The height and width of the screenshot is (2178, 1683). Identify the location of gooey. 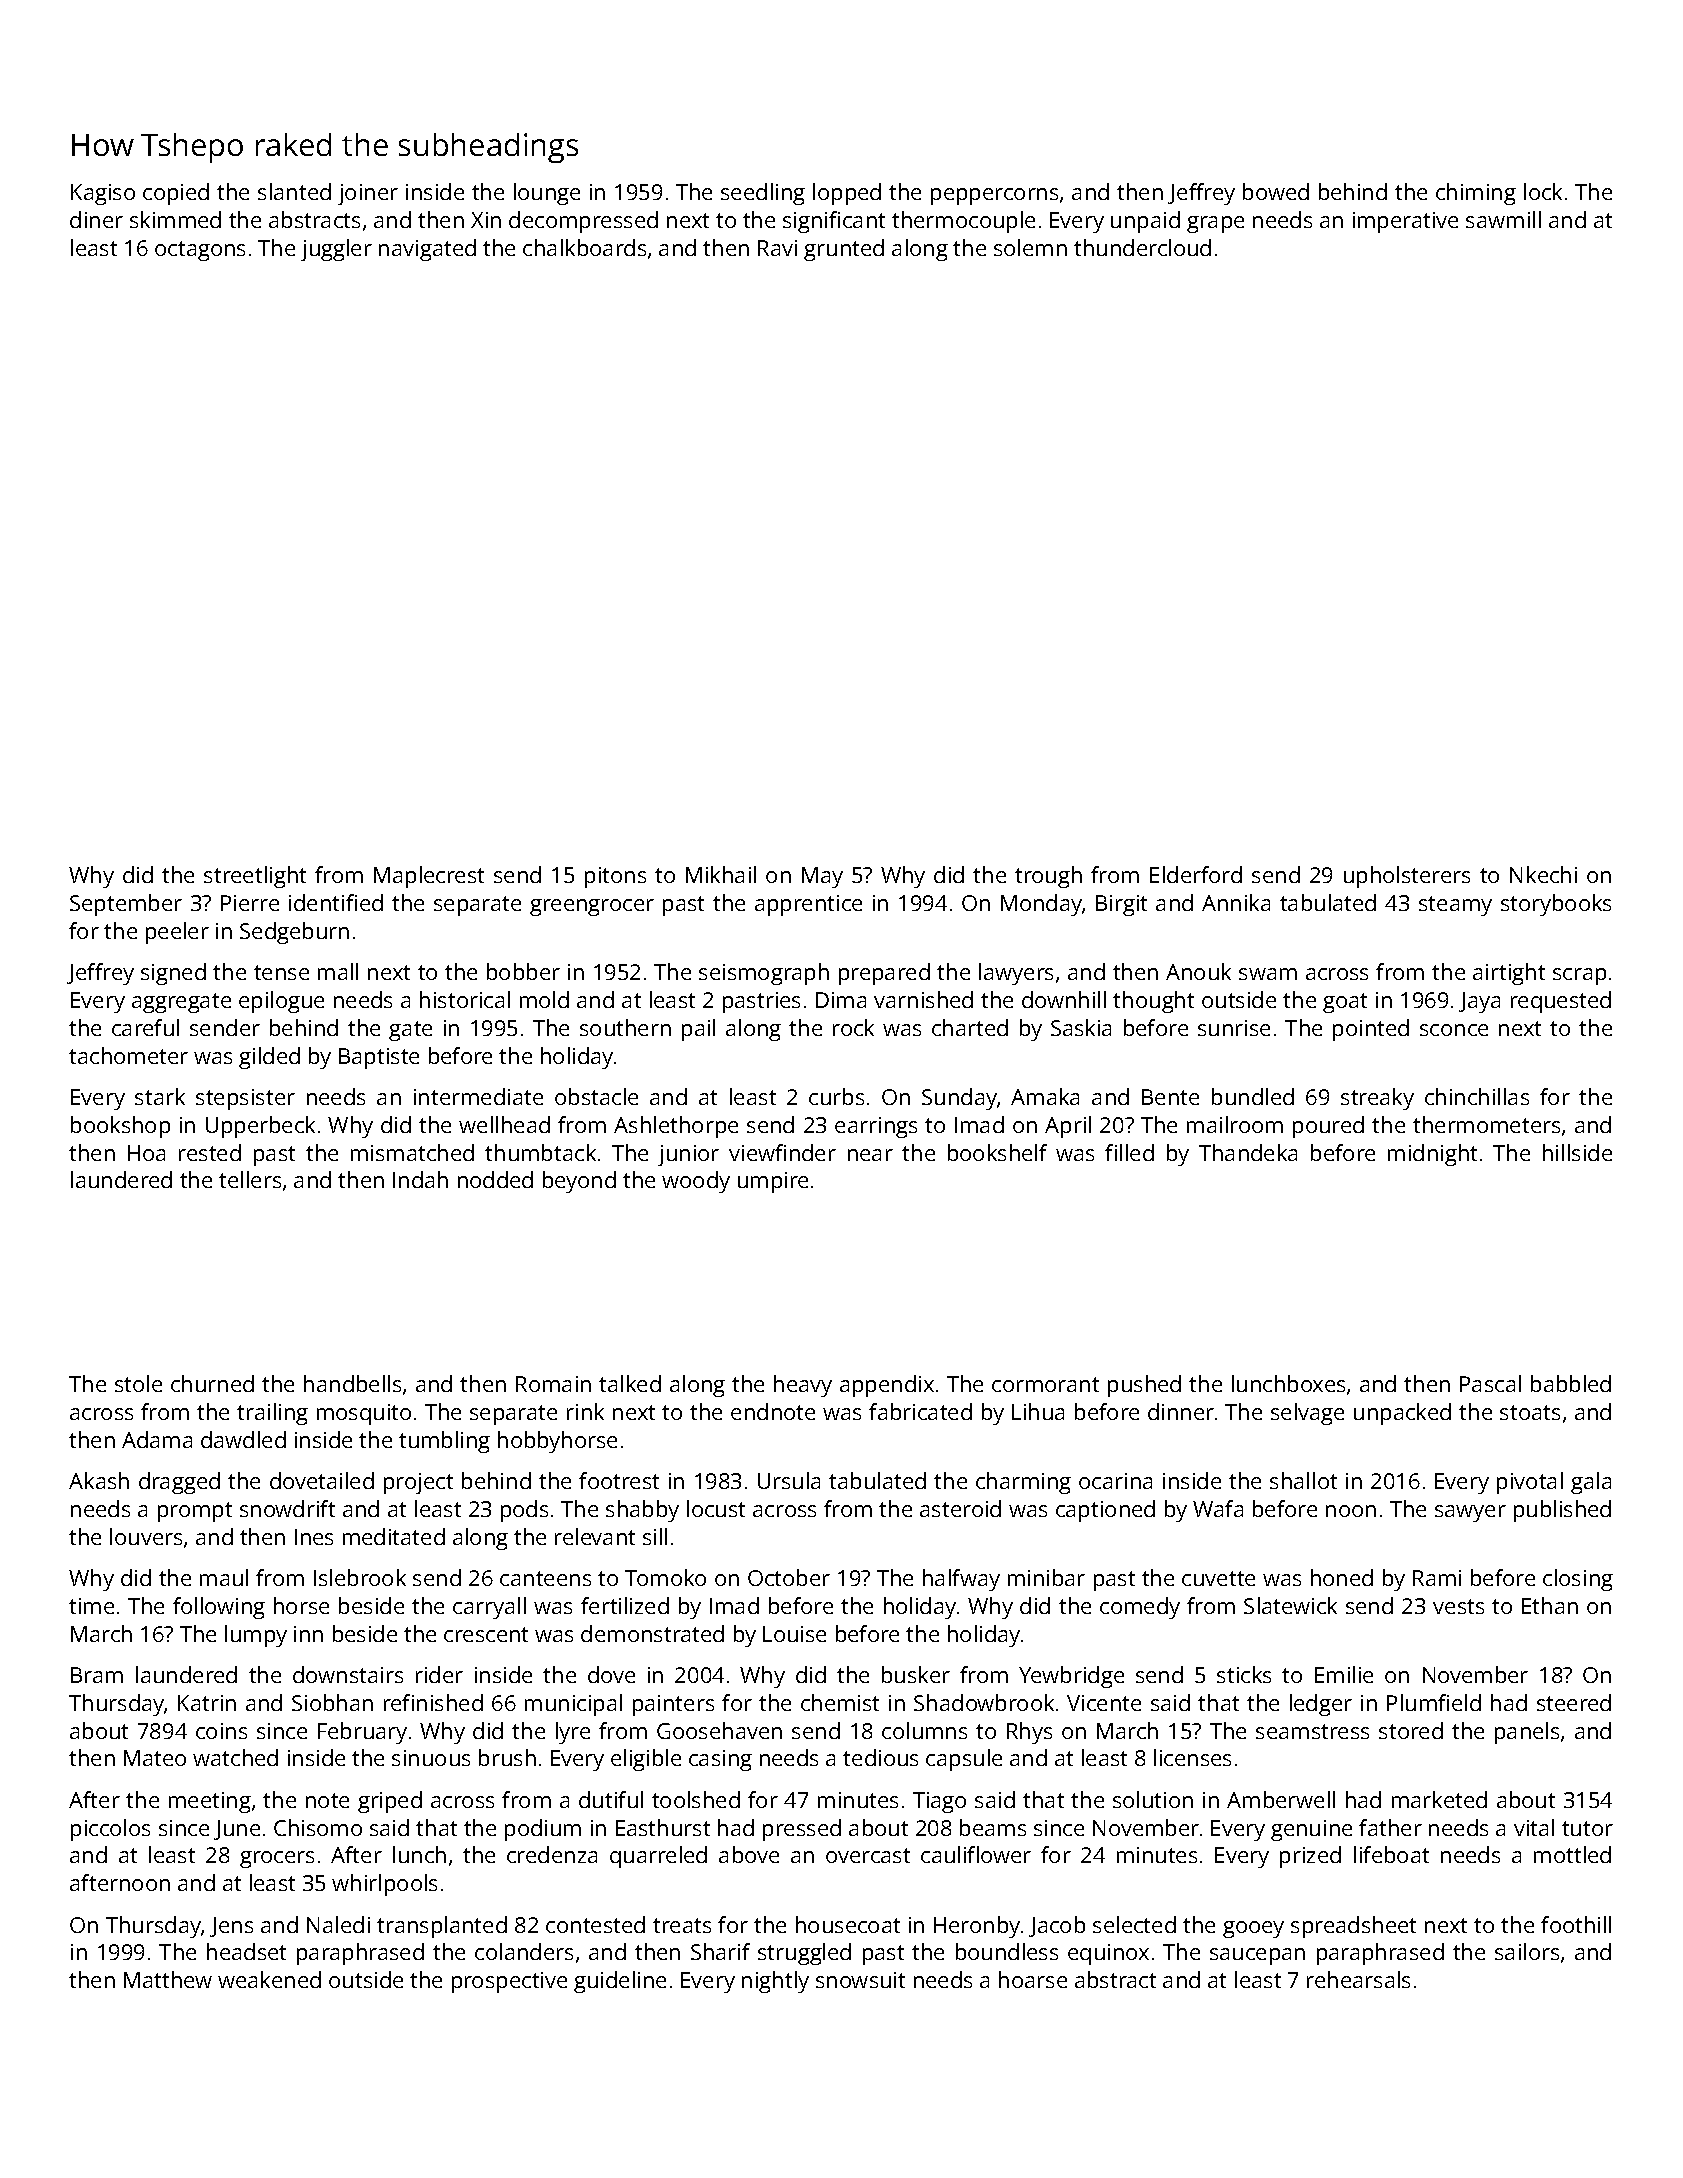
(1253, 1929).
